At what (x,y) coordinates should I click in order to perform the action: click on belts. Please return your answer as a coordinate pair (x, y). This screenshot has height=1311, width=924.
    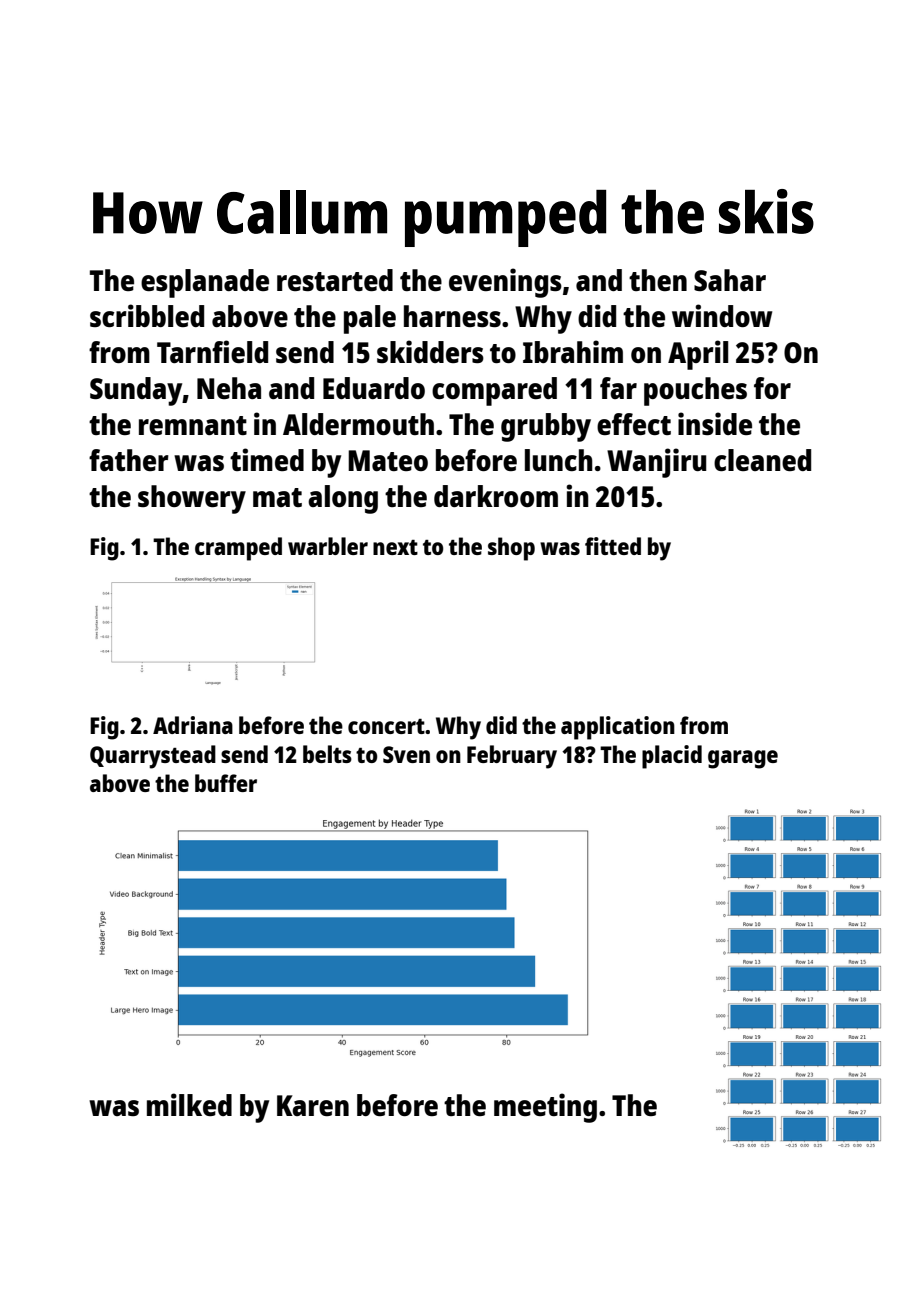
    Looking at the image, I should click on (327, 754).
